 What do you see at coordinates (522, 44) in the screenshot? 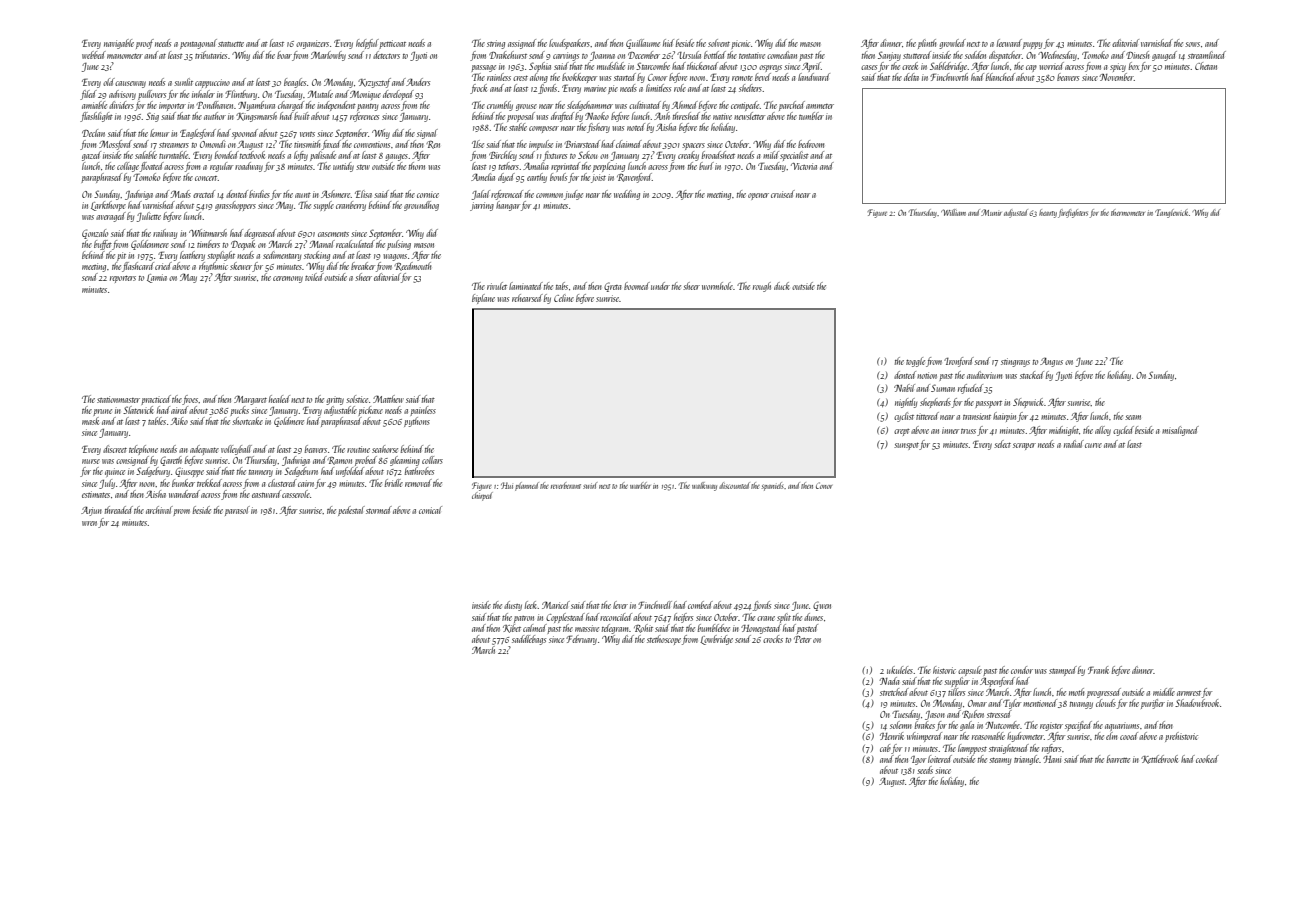
I see `assigned` at bounding box center [522, 44].
